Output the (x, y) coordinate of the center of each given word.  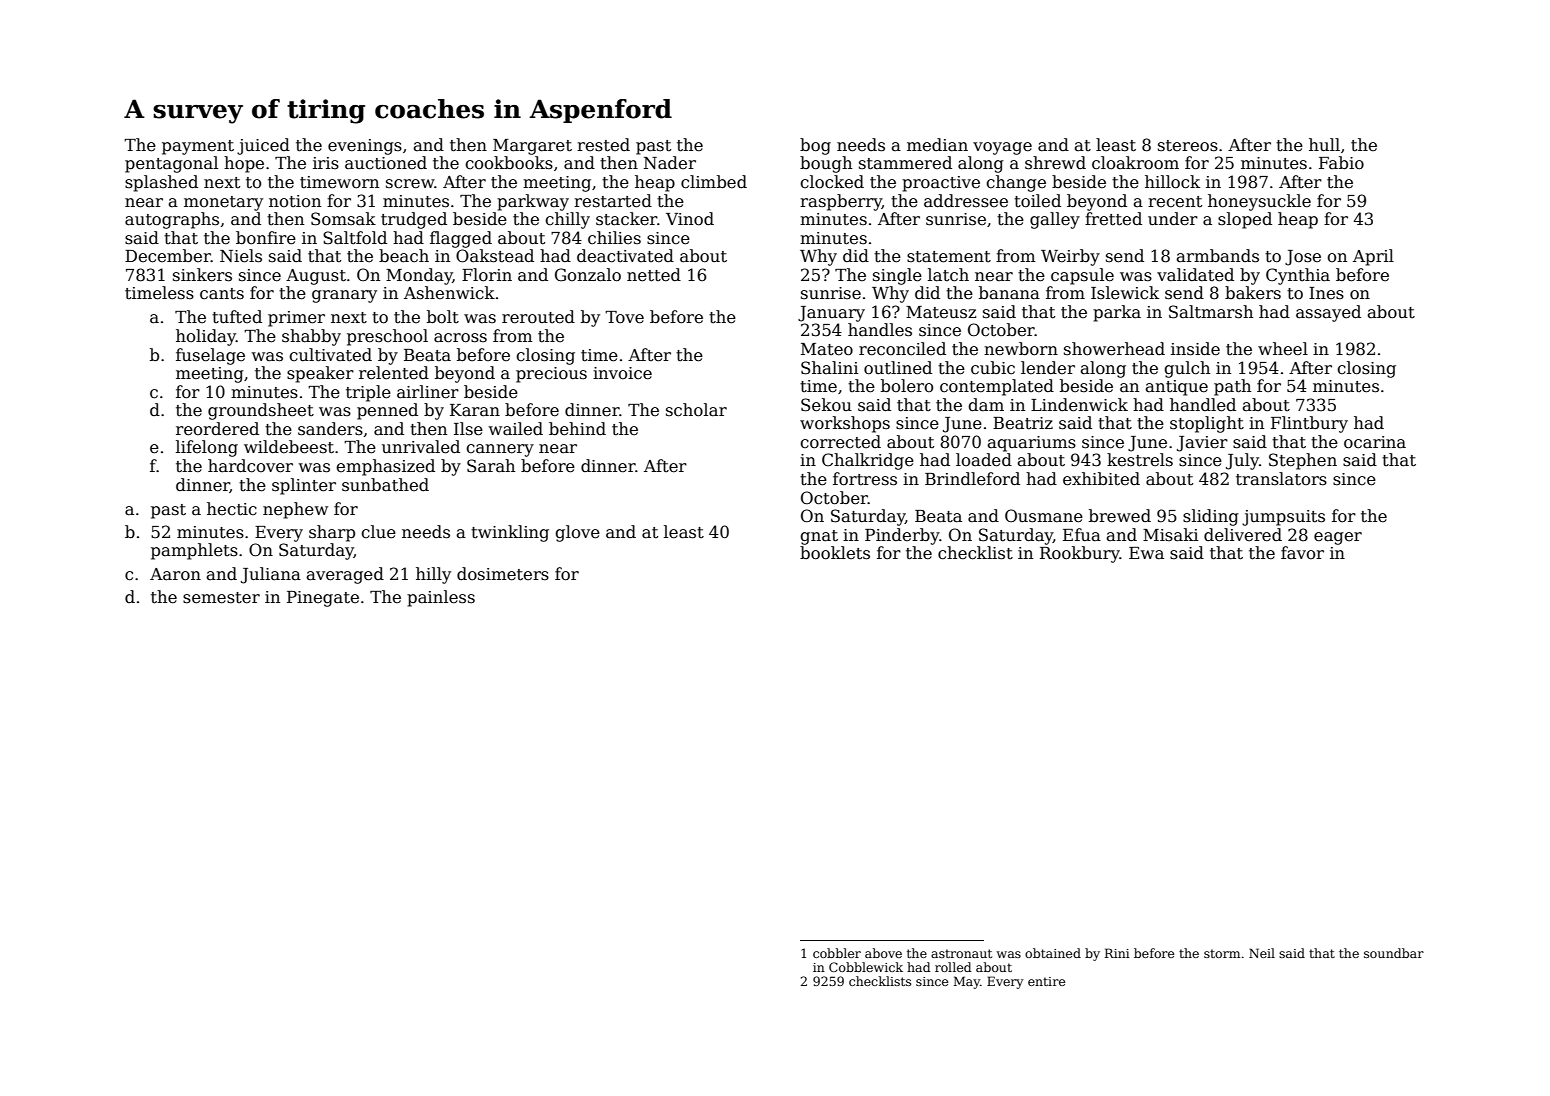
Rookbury (1080, 554)
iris (326, 163)
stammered (905, 163)
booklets (835, 553)
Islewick (1125, 293)
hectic (232, 509)
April (1373, 257)
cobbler (837, 953)
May (967, 982)
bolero (907, 386)
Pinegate (323, 599)
